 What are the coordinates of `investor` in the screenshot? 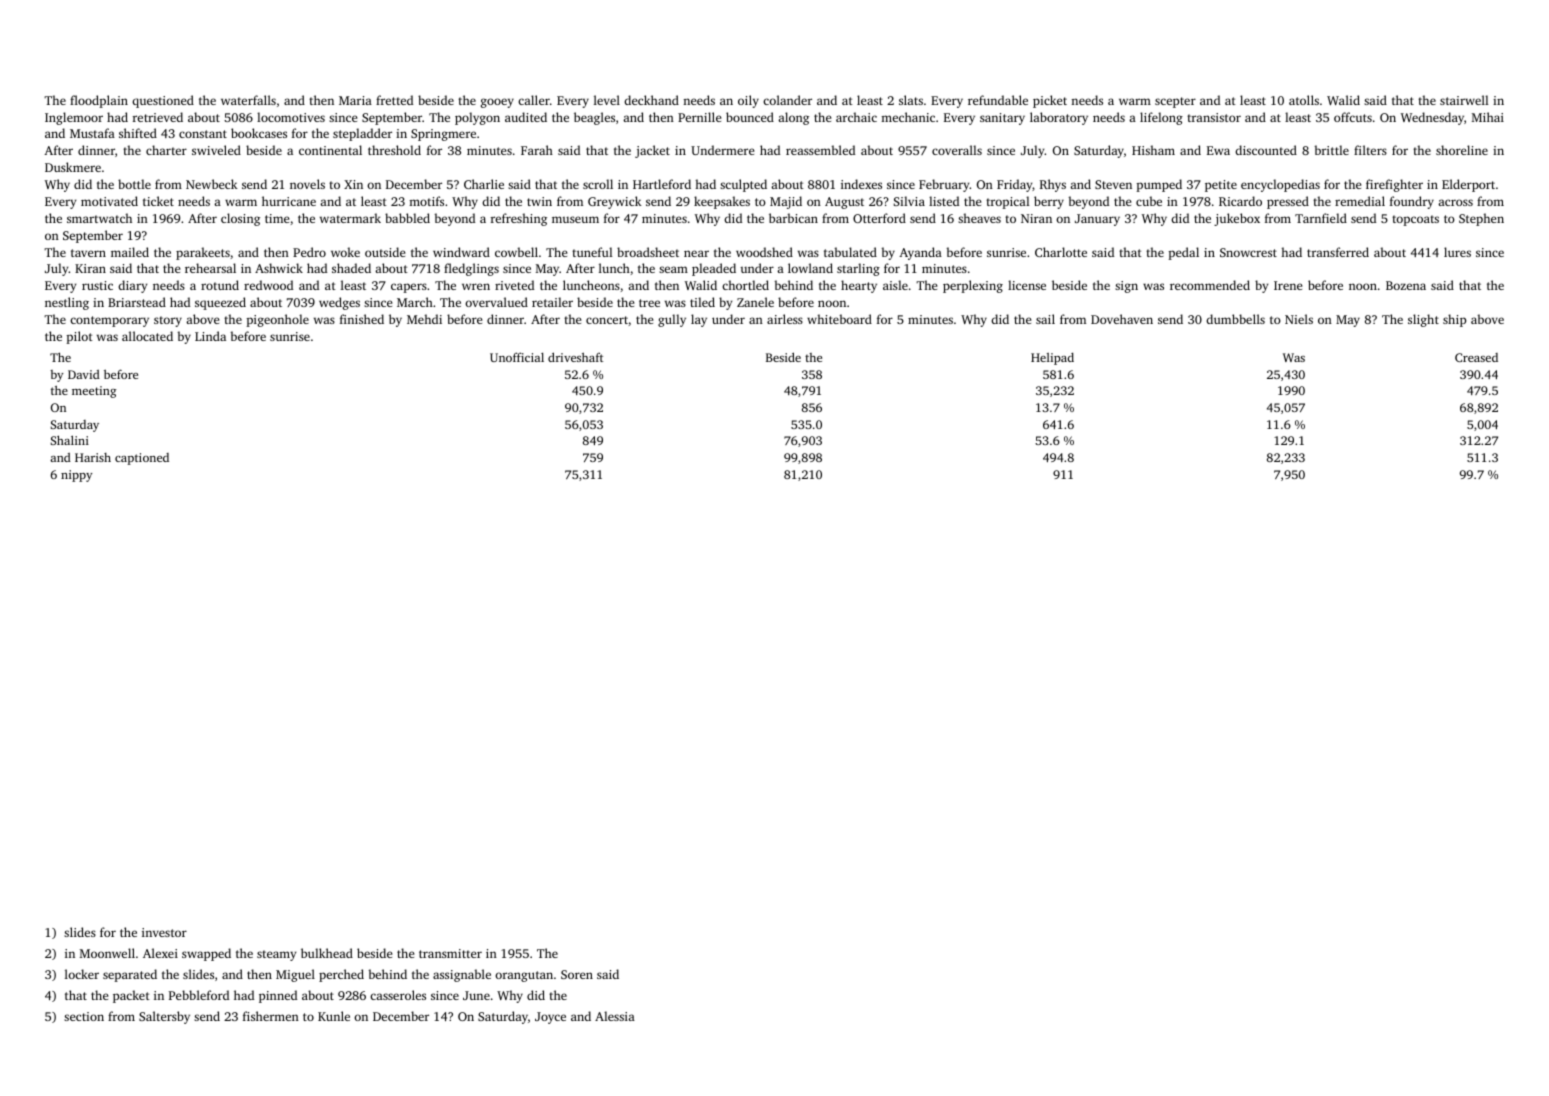 It's located at (164, 932).
